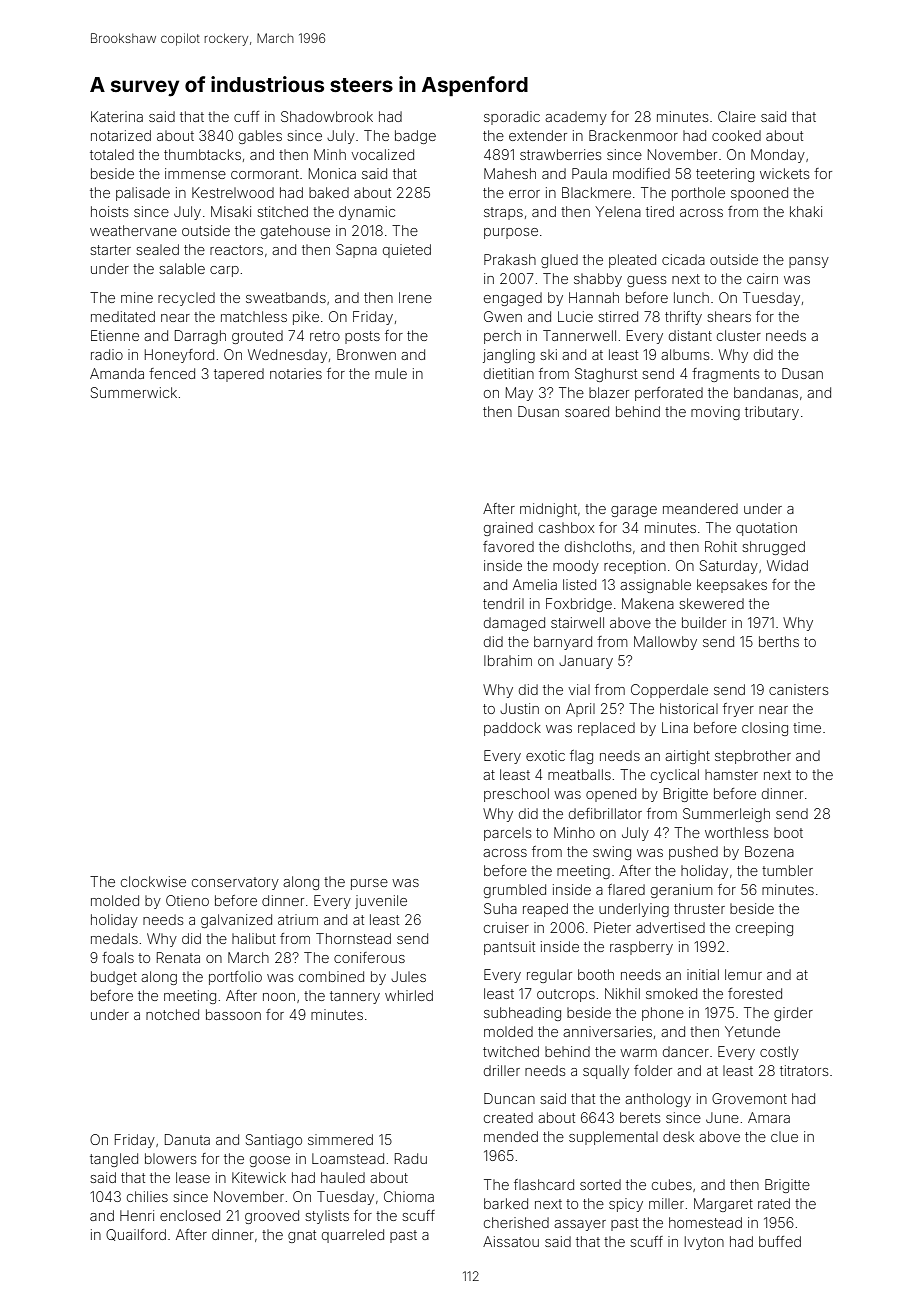 The width and height of the screenshot is (924, 1308). Describe the element at coordinates (726, 815) in the screenshot. I see `Summerleigh` at that location.
